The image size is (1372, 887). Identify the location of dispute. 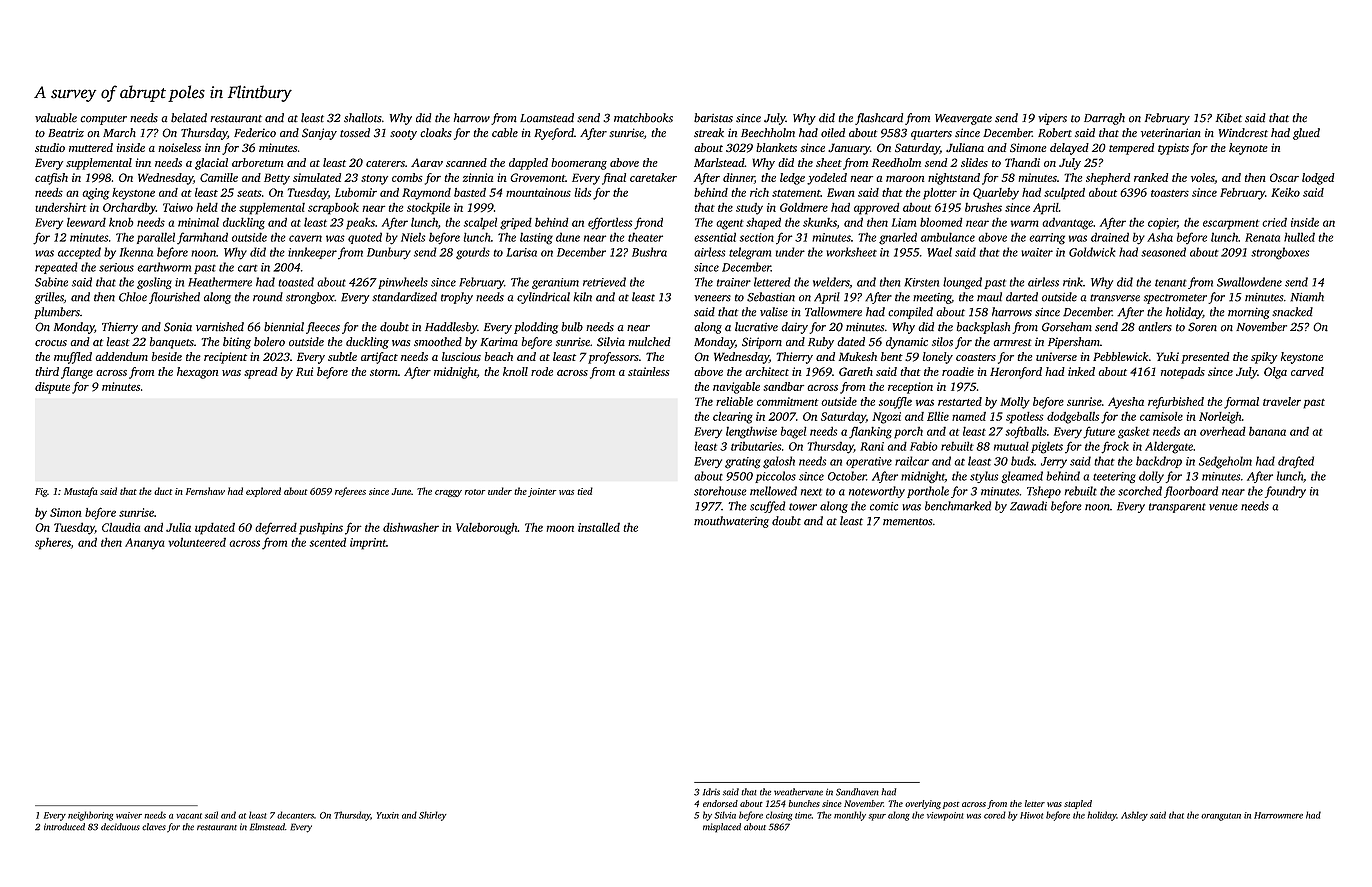
(52, 388).
